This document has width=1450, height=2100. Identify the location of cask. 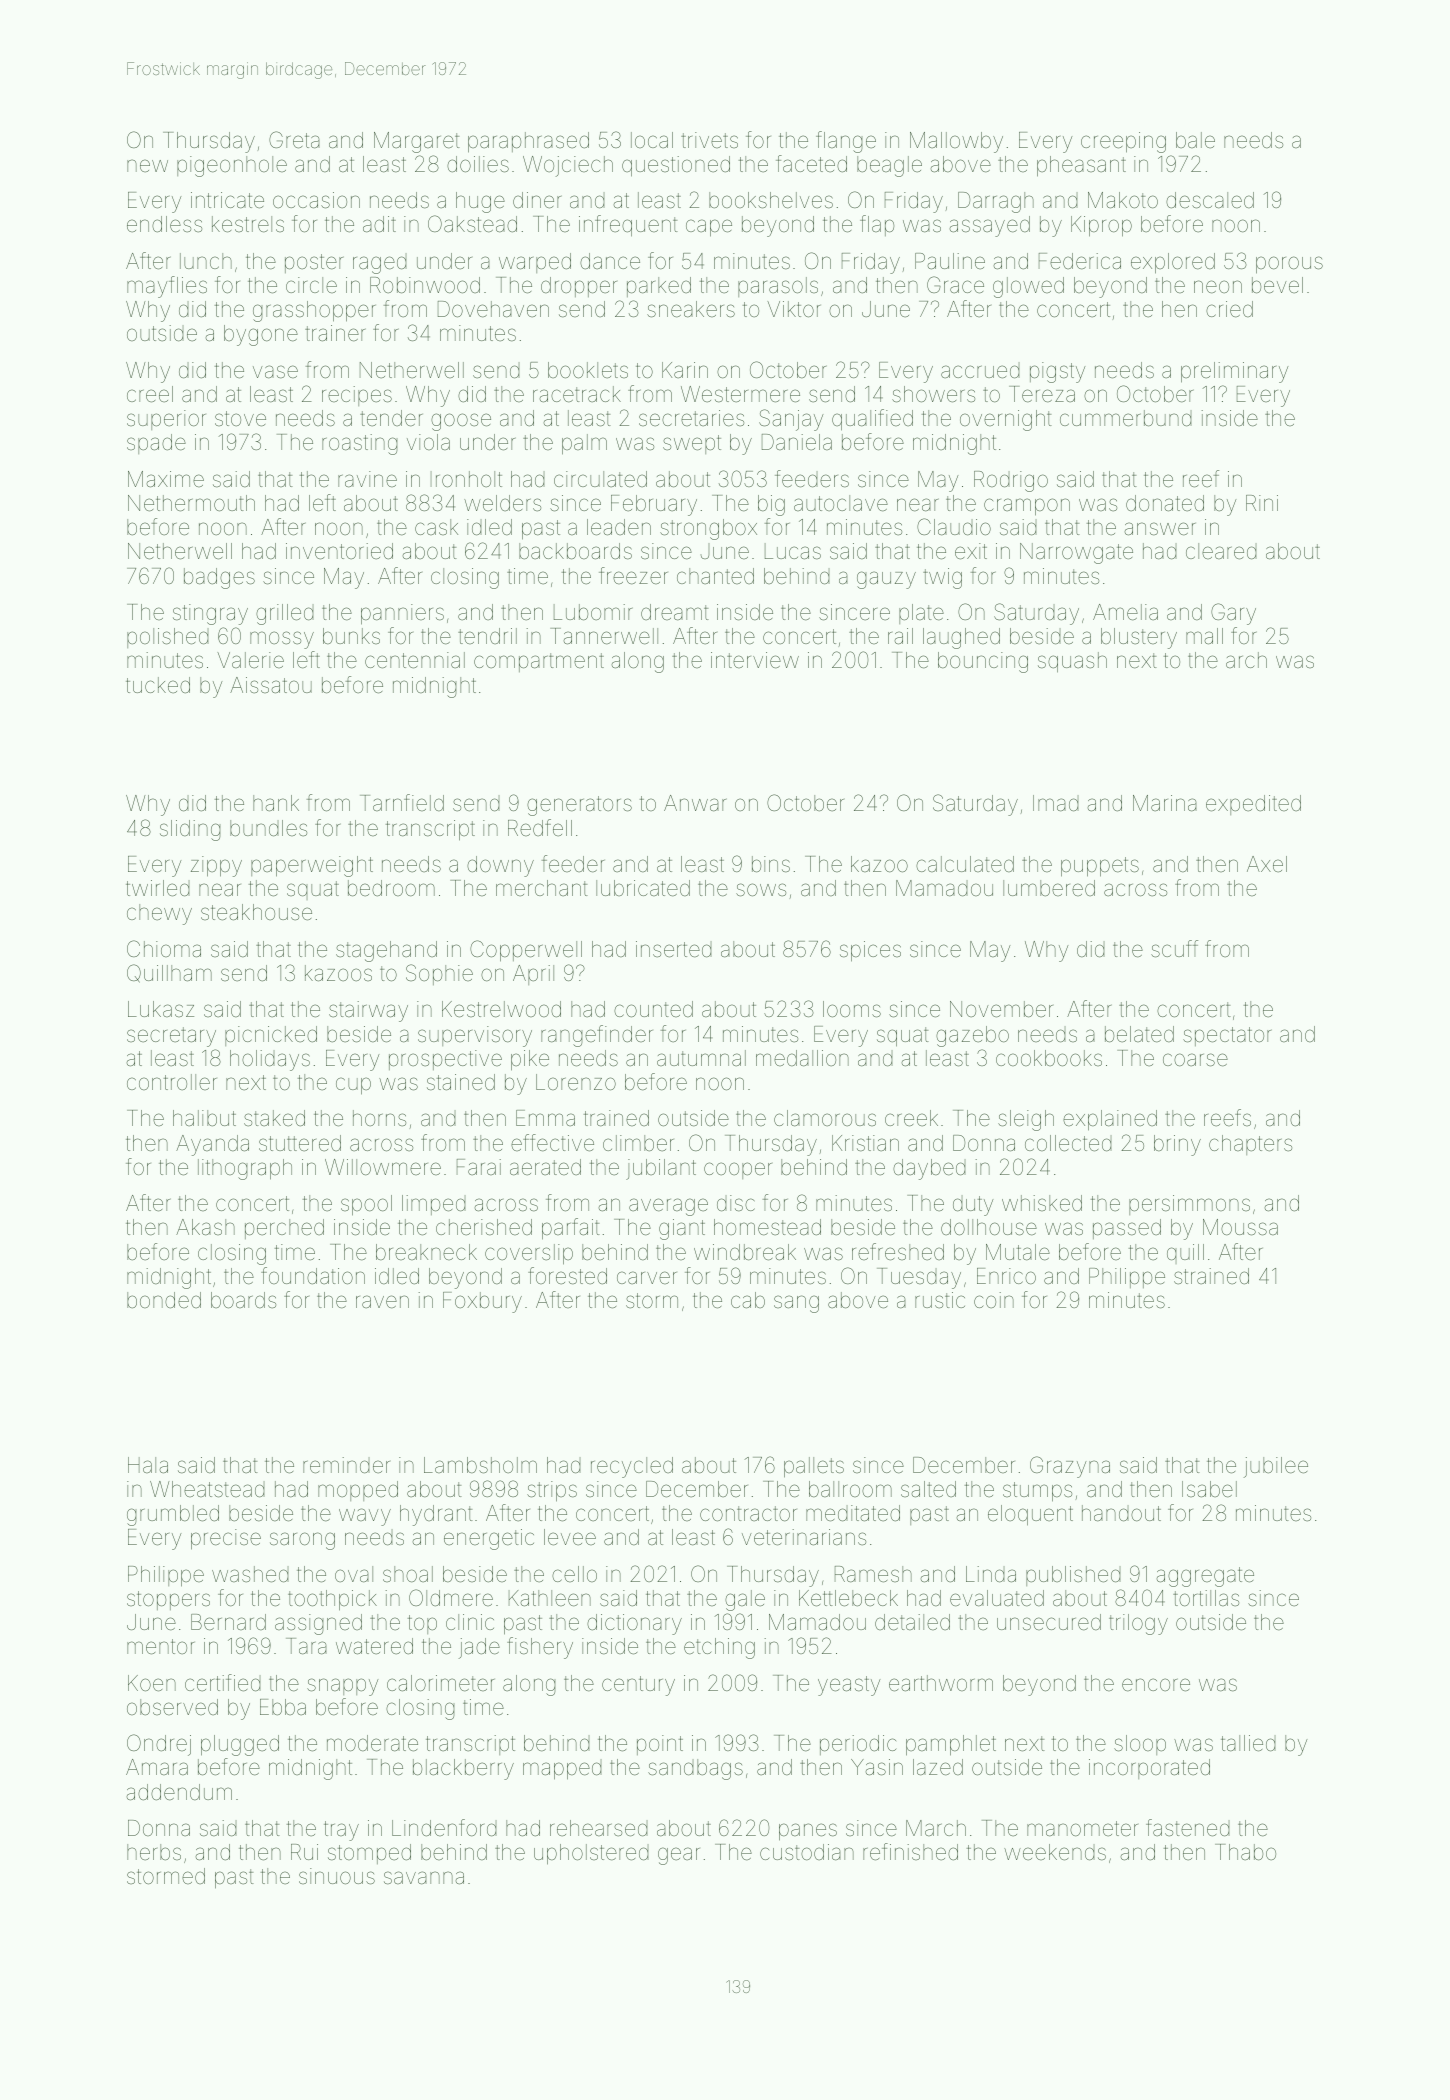
(436, 527).
